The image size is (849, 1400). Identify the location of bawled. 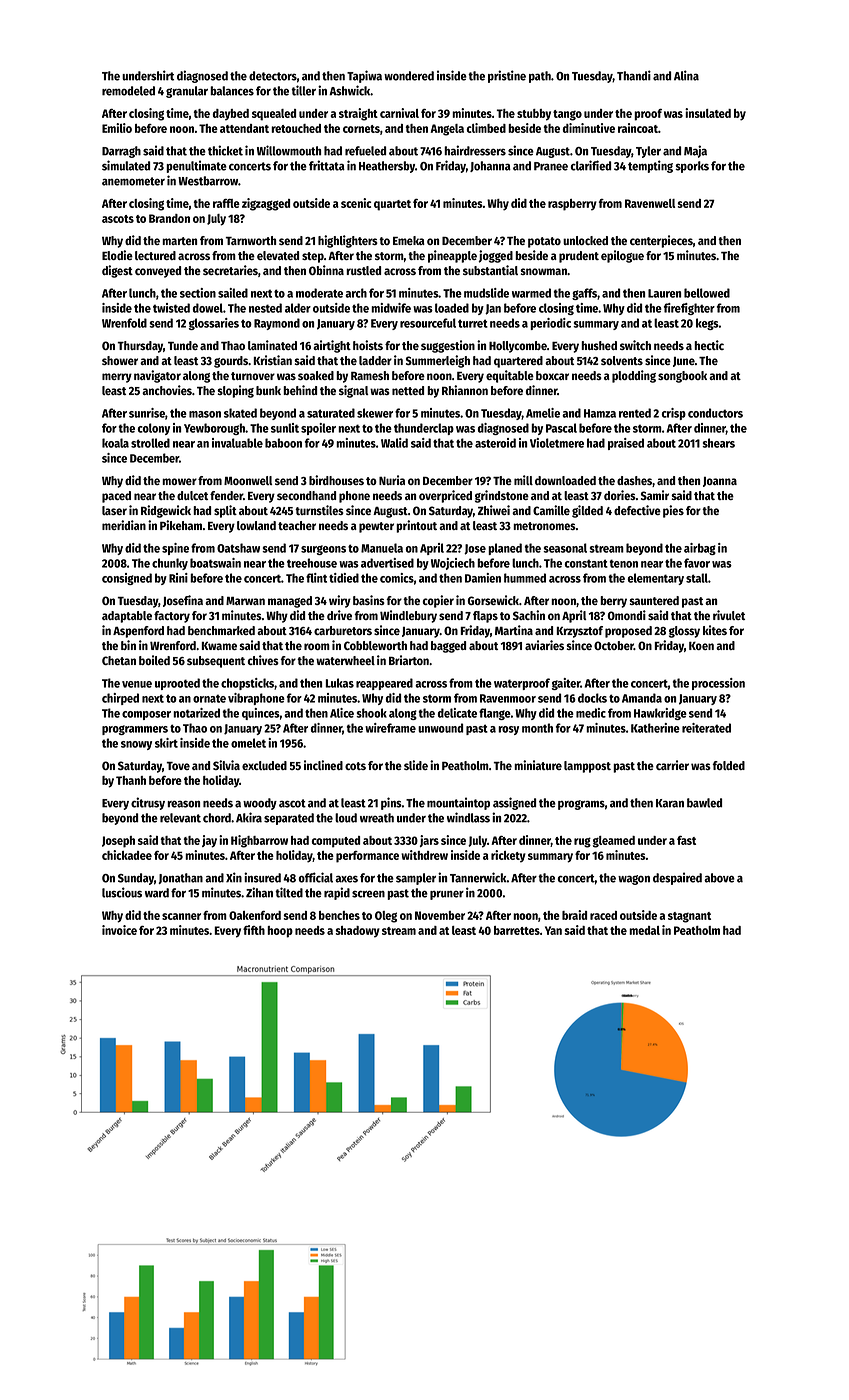
(704, 803).
